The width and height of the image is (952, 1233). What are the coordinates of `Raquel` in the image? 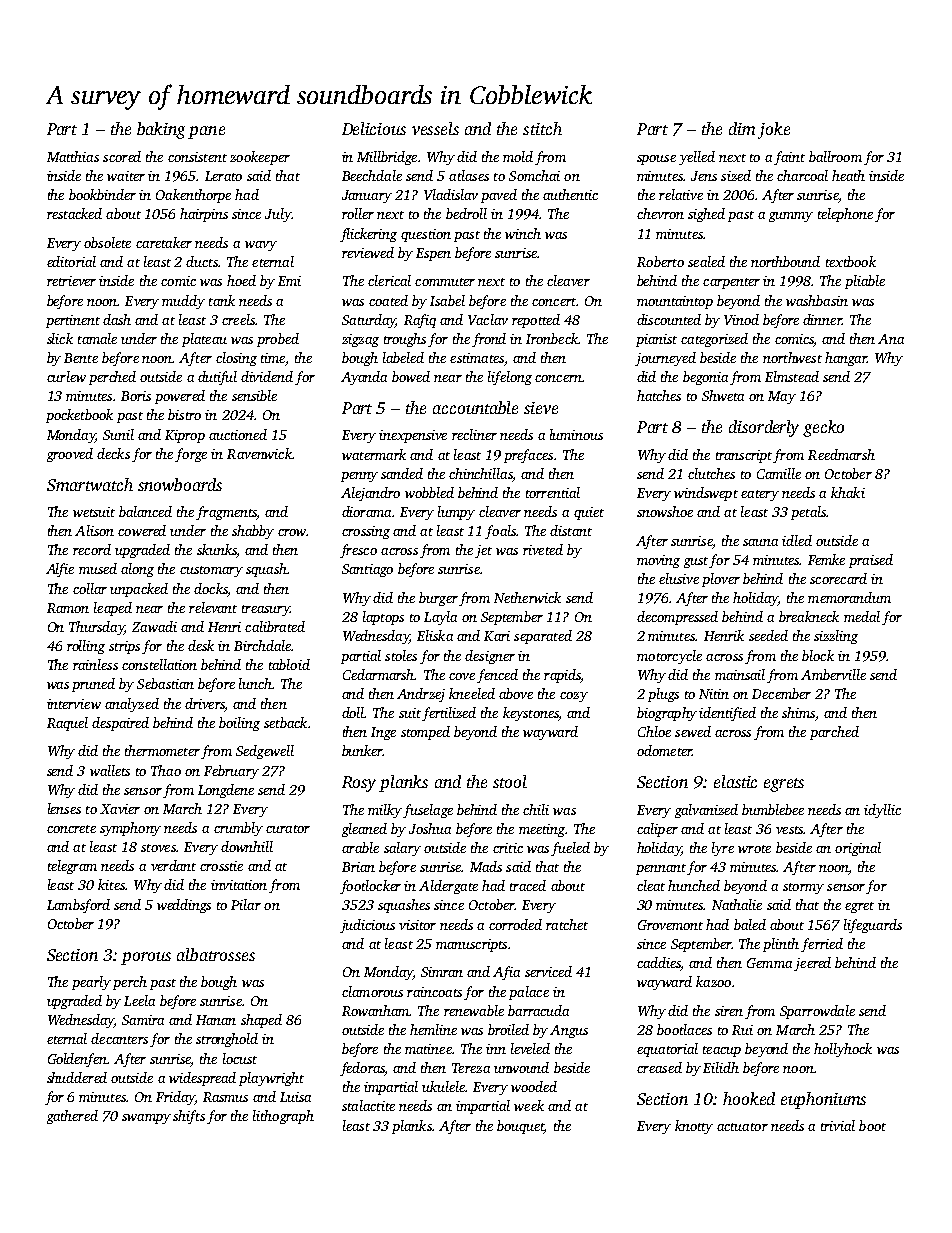 It's located at (67, 724).
